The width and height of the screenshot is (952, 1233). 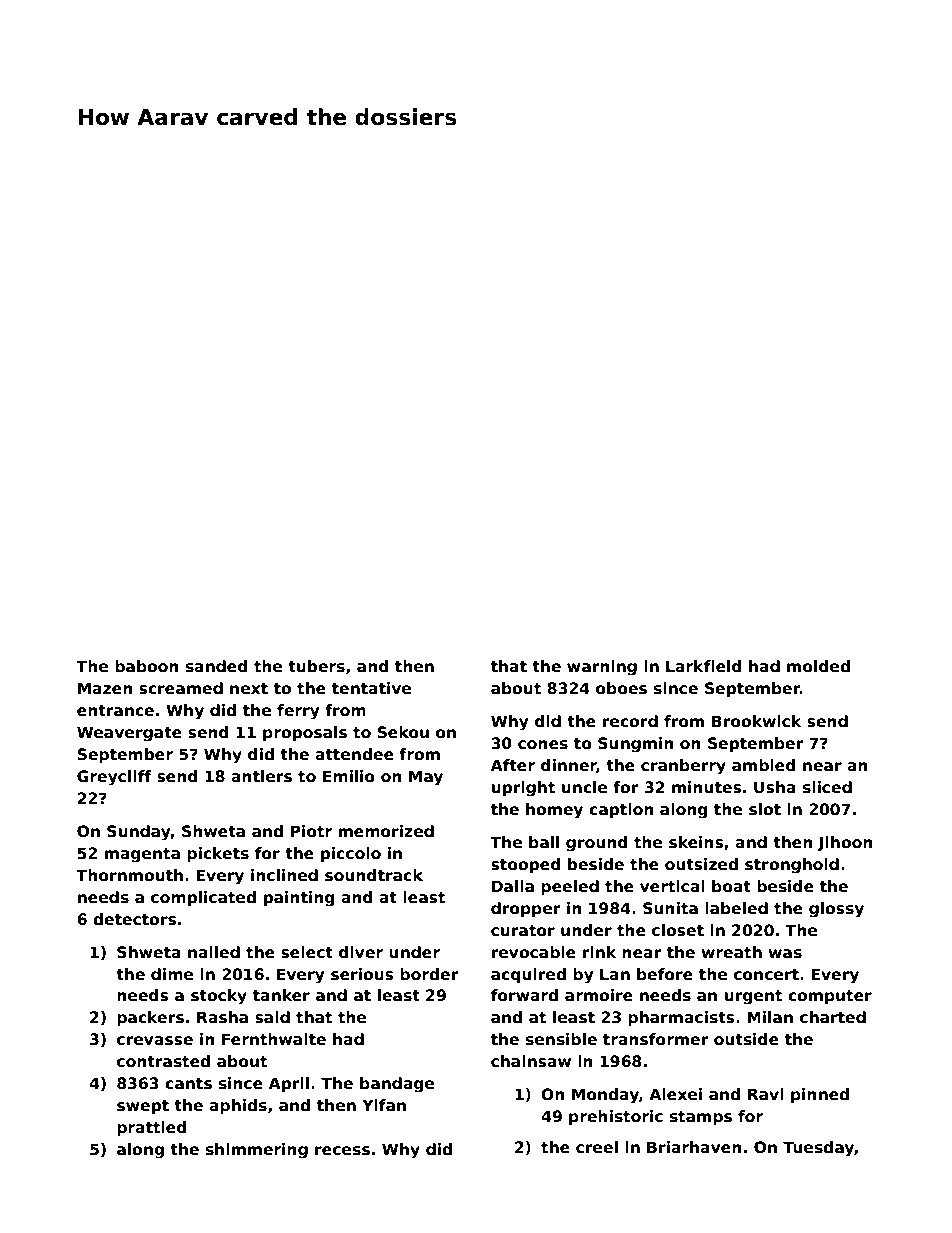 I want to click on Jihoon, so click(x=845, y=843).
